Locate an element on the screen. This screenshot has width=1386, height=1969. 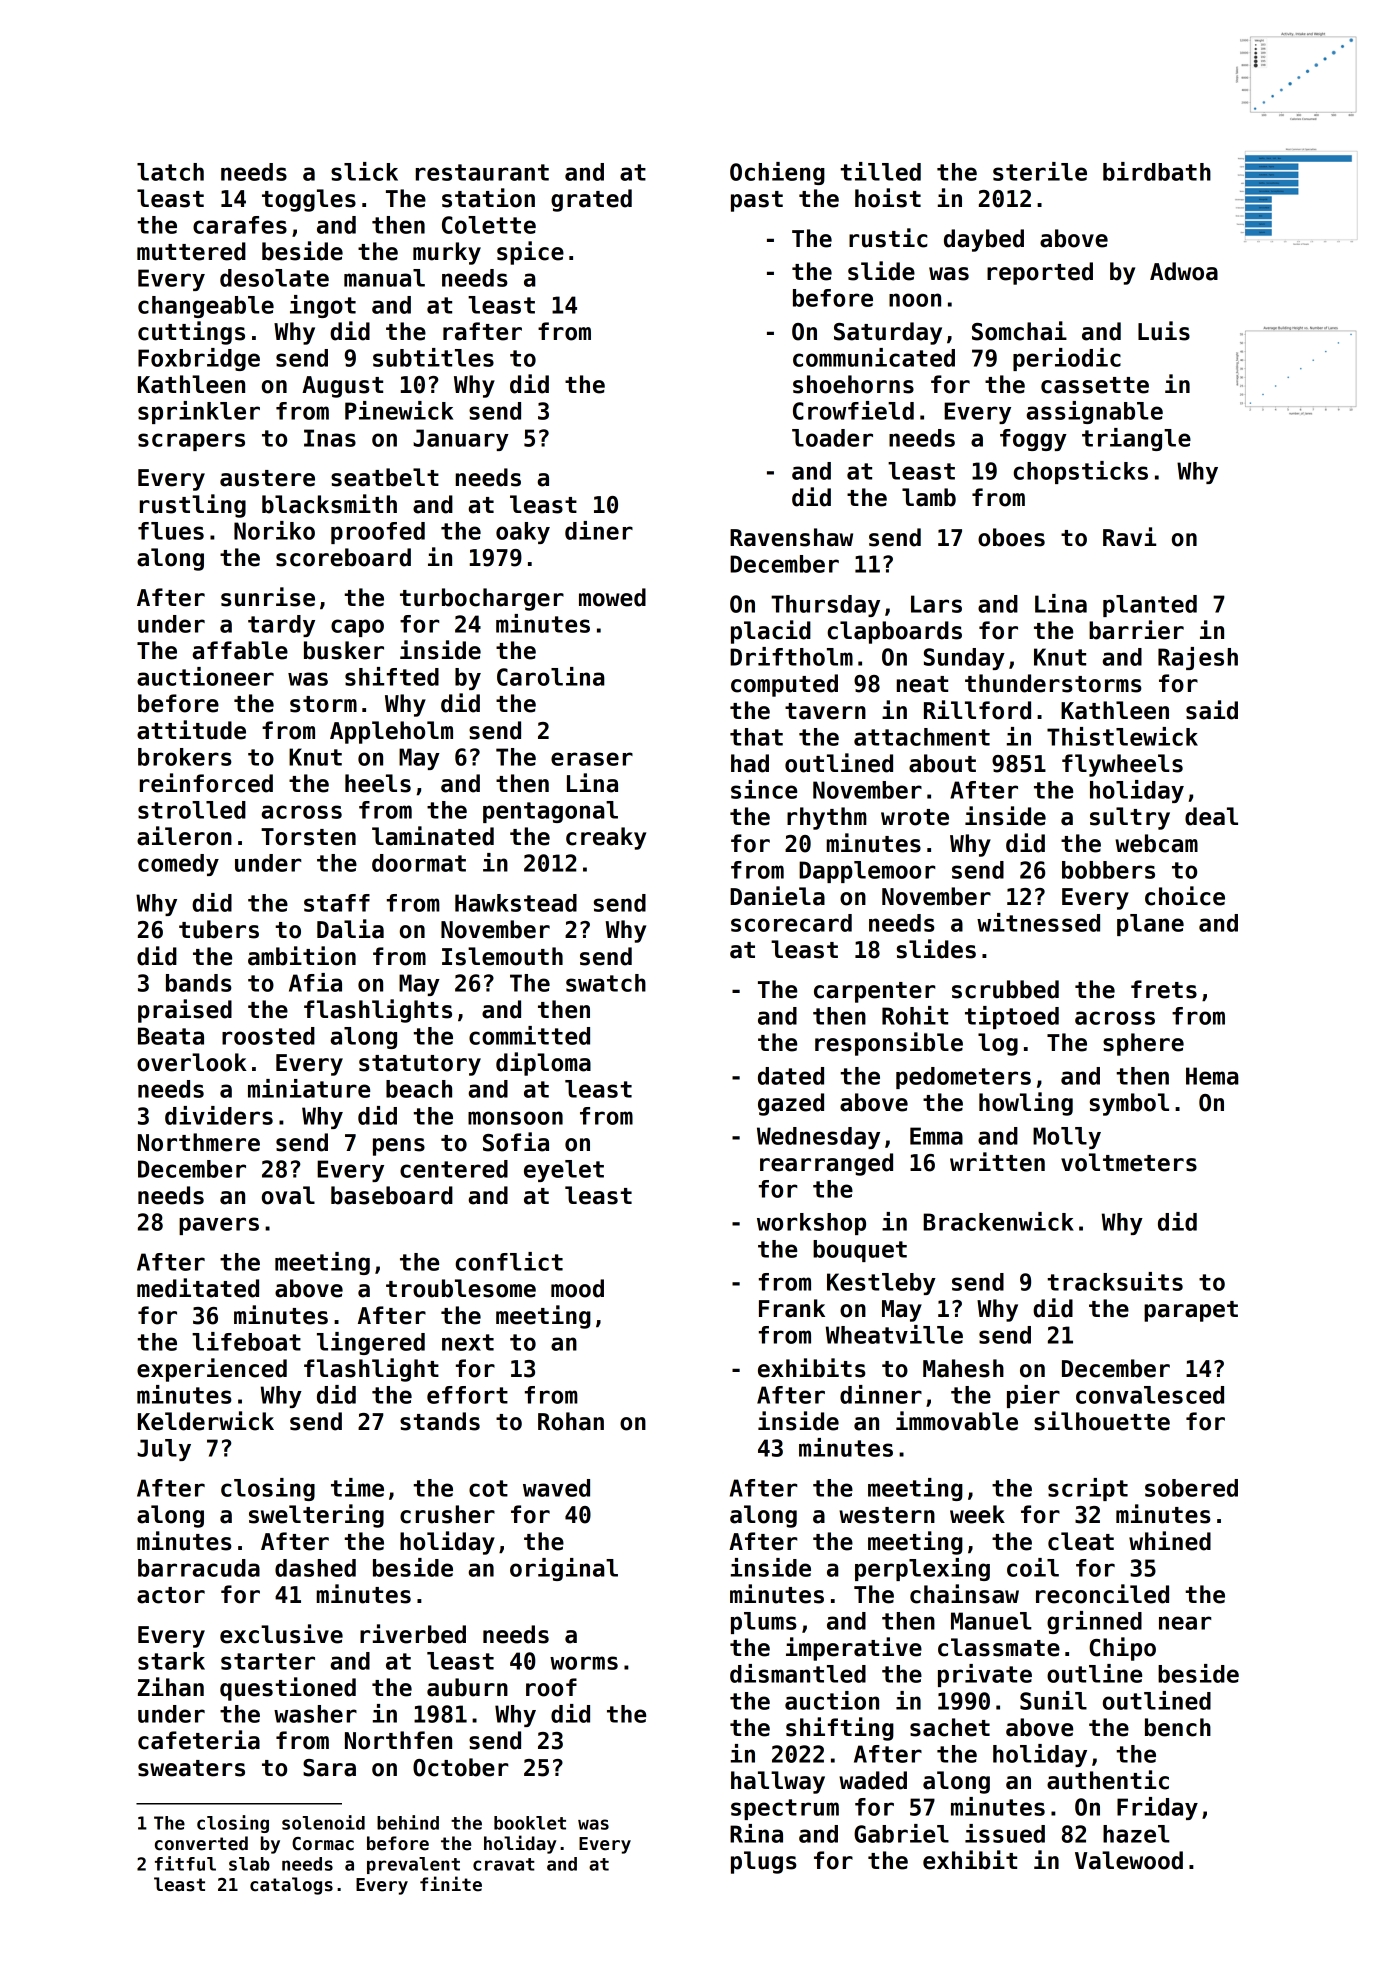
Northmere is located at coordinates (199, 1142).
